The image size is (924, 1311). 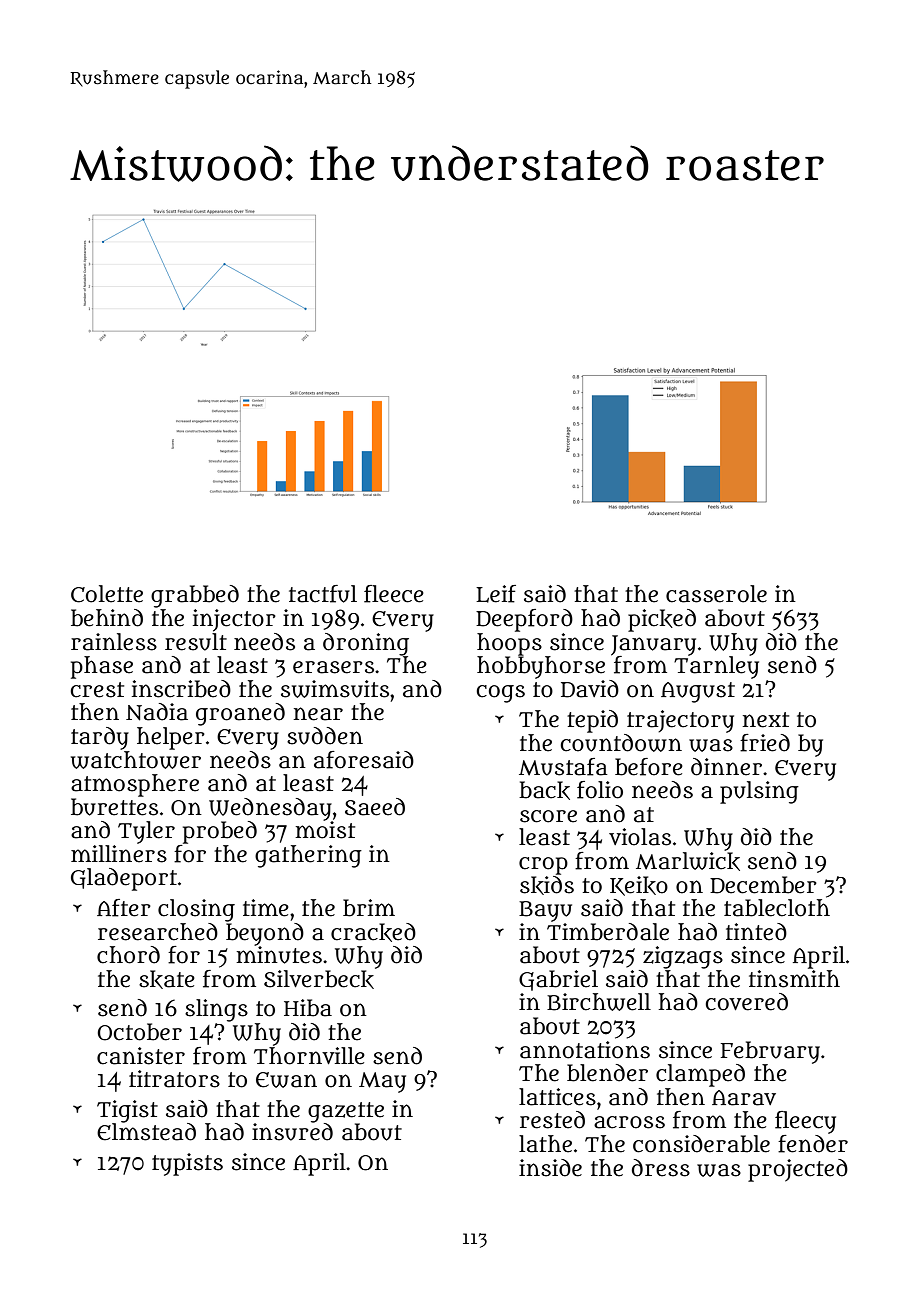 I want to click on Tigist, so click(x=127, y=1111).
